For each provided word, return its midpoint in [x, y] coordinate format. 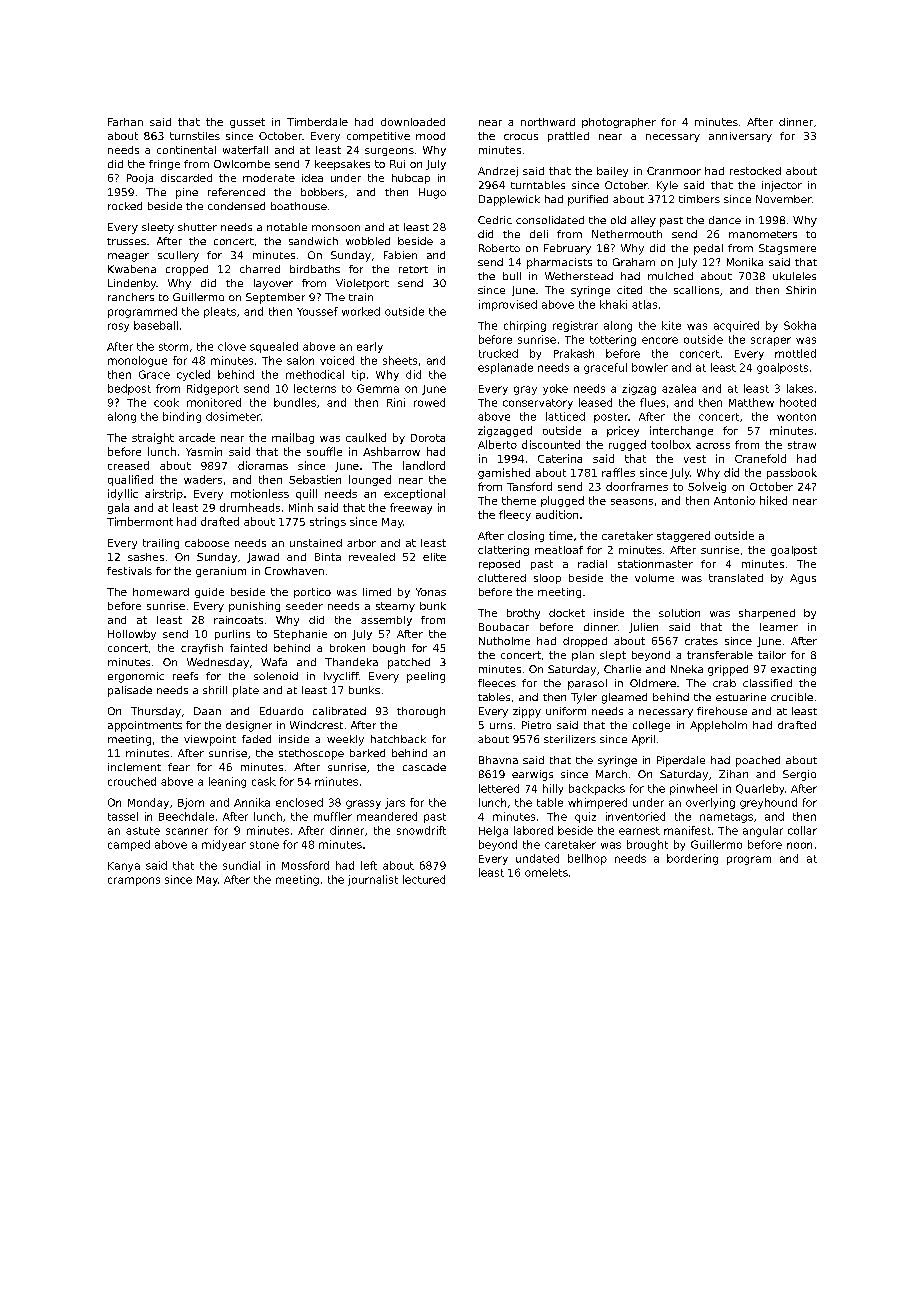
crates [701, 641]
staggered [683, 536]
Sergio [799, 775]
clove [232, 346]
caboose [207, 543]
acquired [736, 326]
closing [526, 536]
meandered [387, 816]
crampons [134, 881]
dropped [585, 642]
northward [548, 122]
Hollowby [132, 635]
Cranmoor [674, 171]
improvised [508, 305]
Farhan [125, 122]
